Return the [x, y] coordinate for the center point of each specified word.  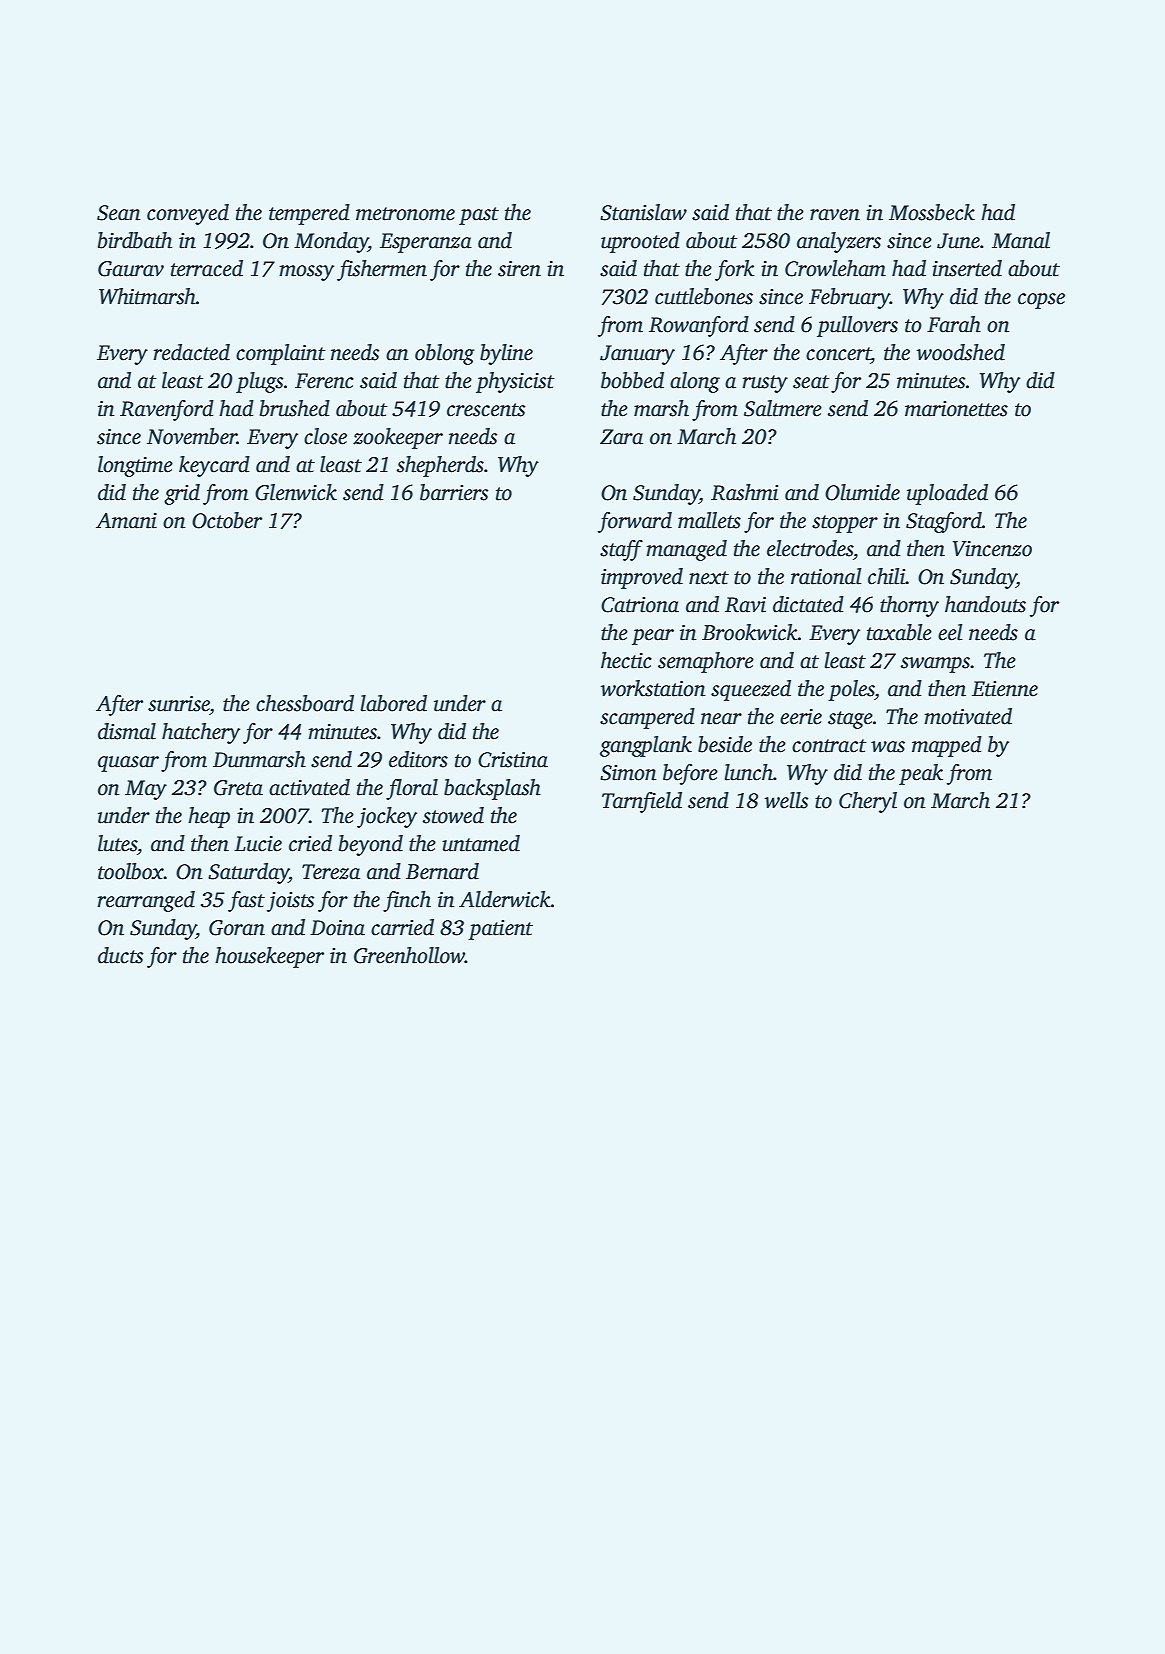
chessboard [305, 703]
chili [887, 576]
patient [500, 930]
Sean [119, 213]
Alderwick [505, 899]
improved [642, 578]
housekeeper [269, 957]
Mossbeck [932, 212]
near [721, 719]
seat [811, 382]
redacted [191, 352]
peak [921, 774]
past [479, 216]
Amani [126, 521]
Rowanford [699, 326]
